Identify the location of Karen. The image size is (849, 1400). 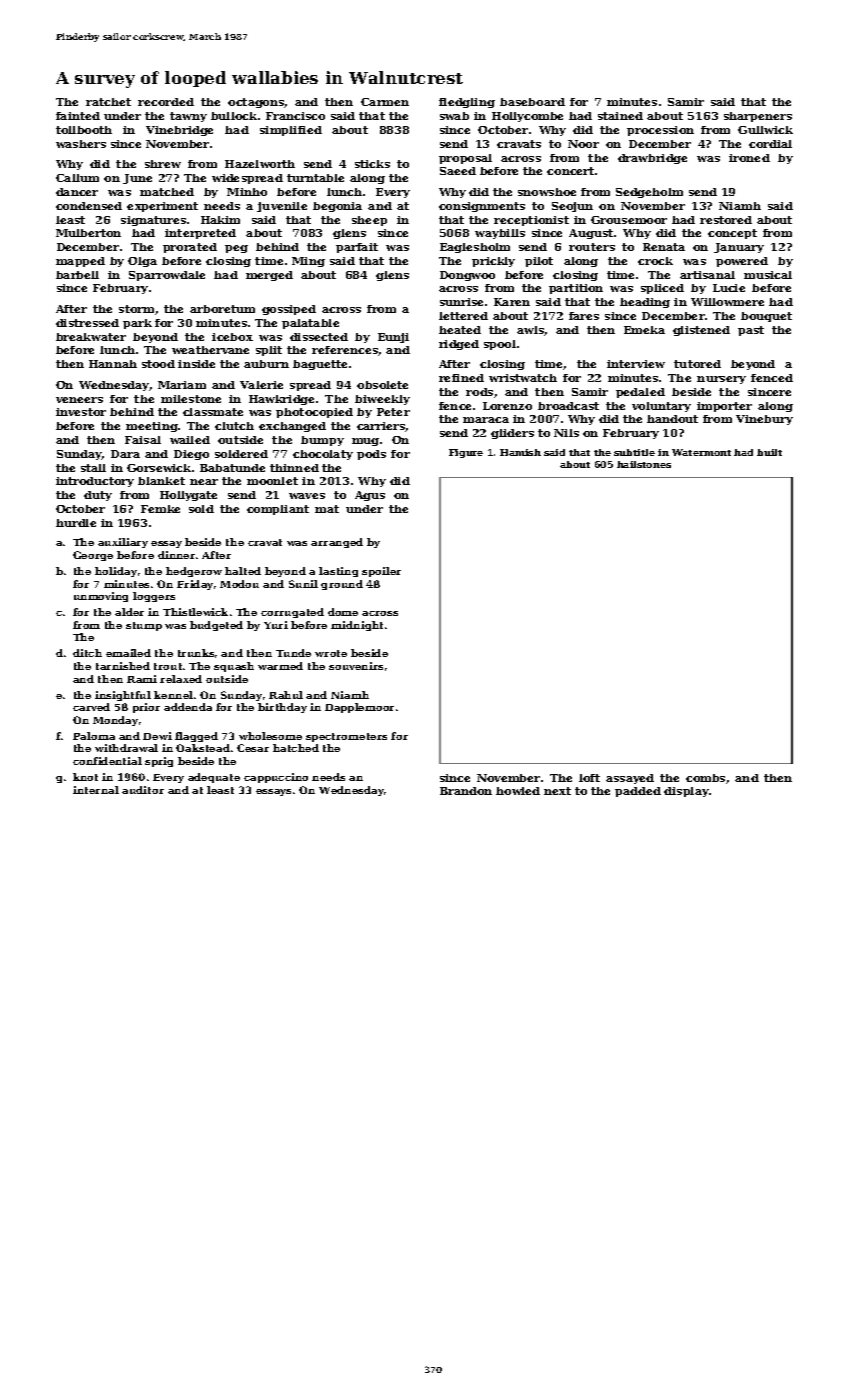
(512, 302).
